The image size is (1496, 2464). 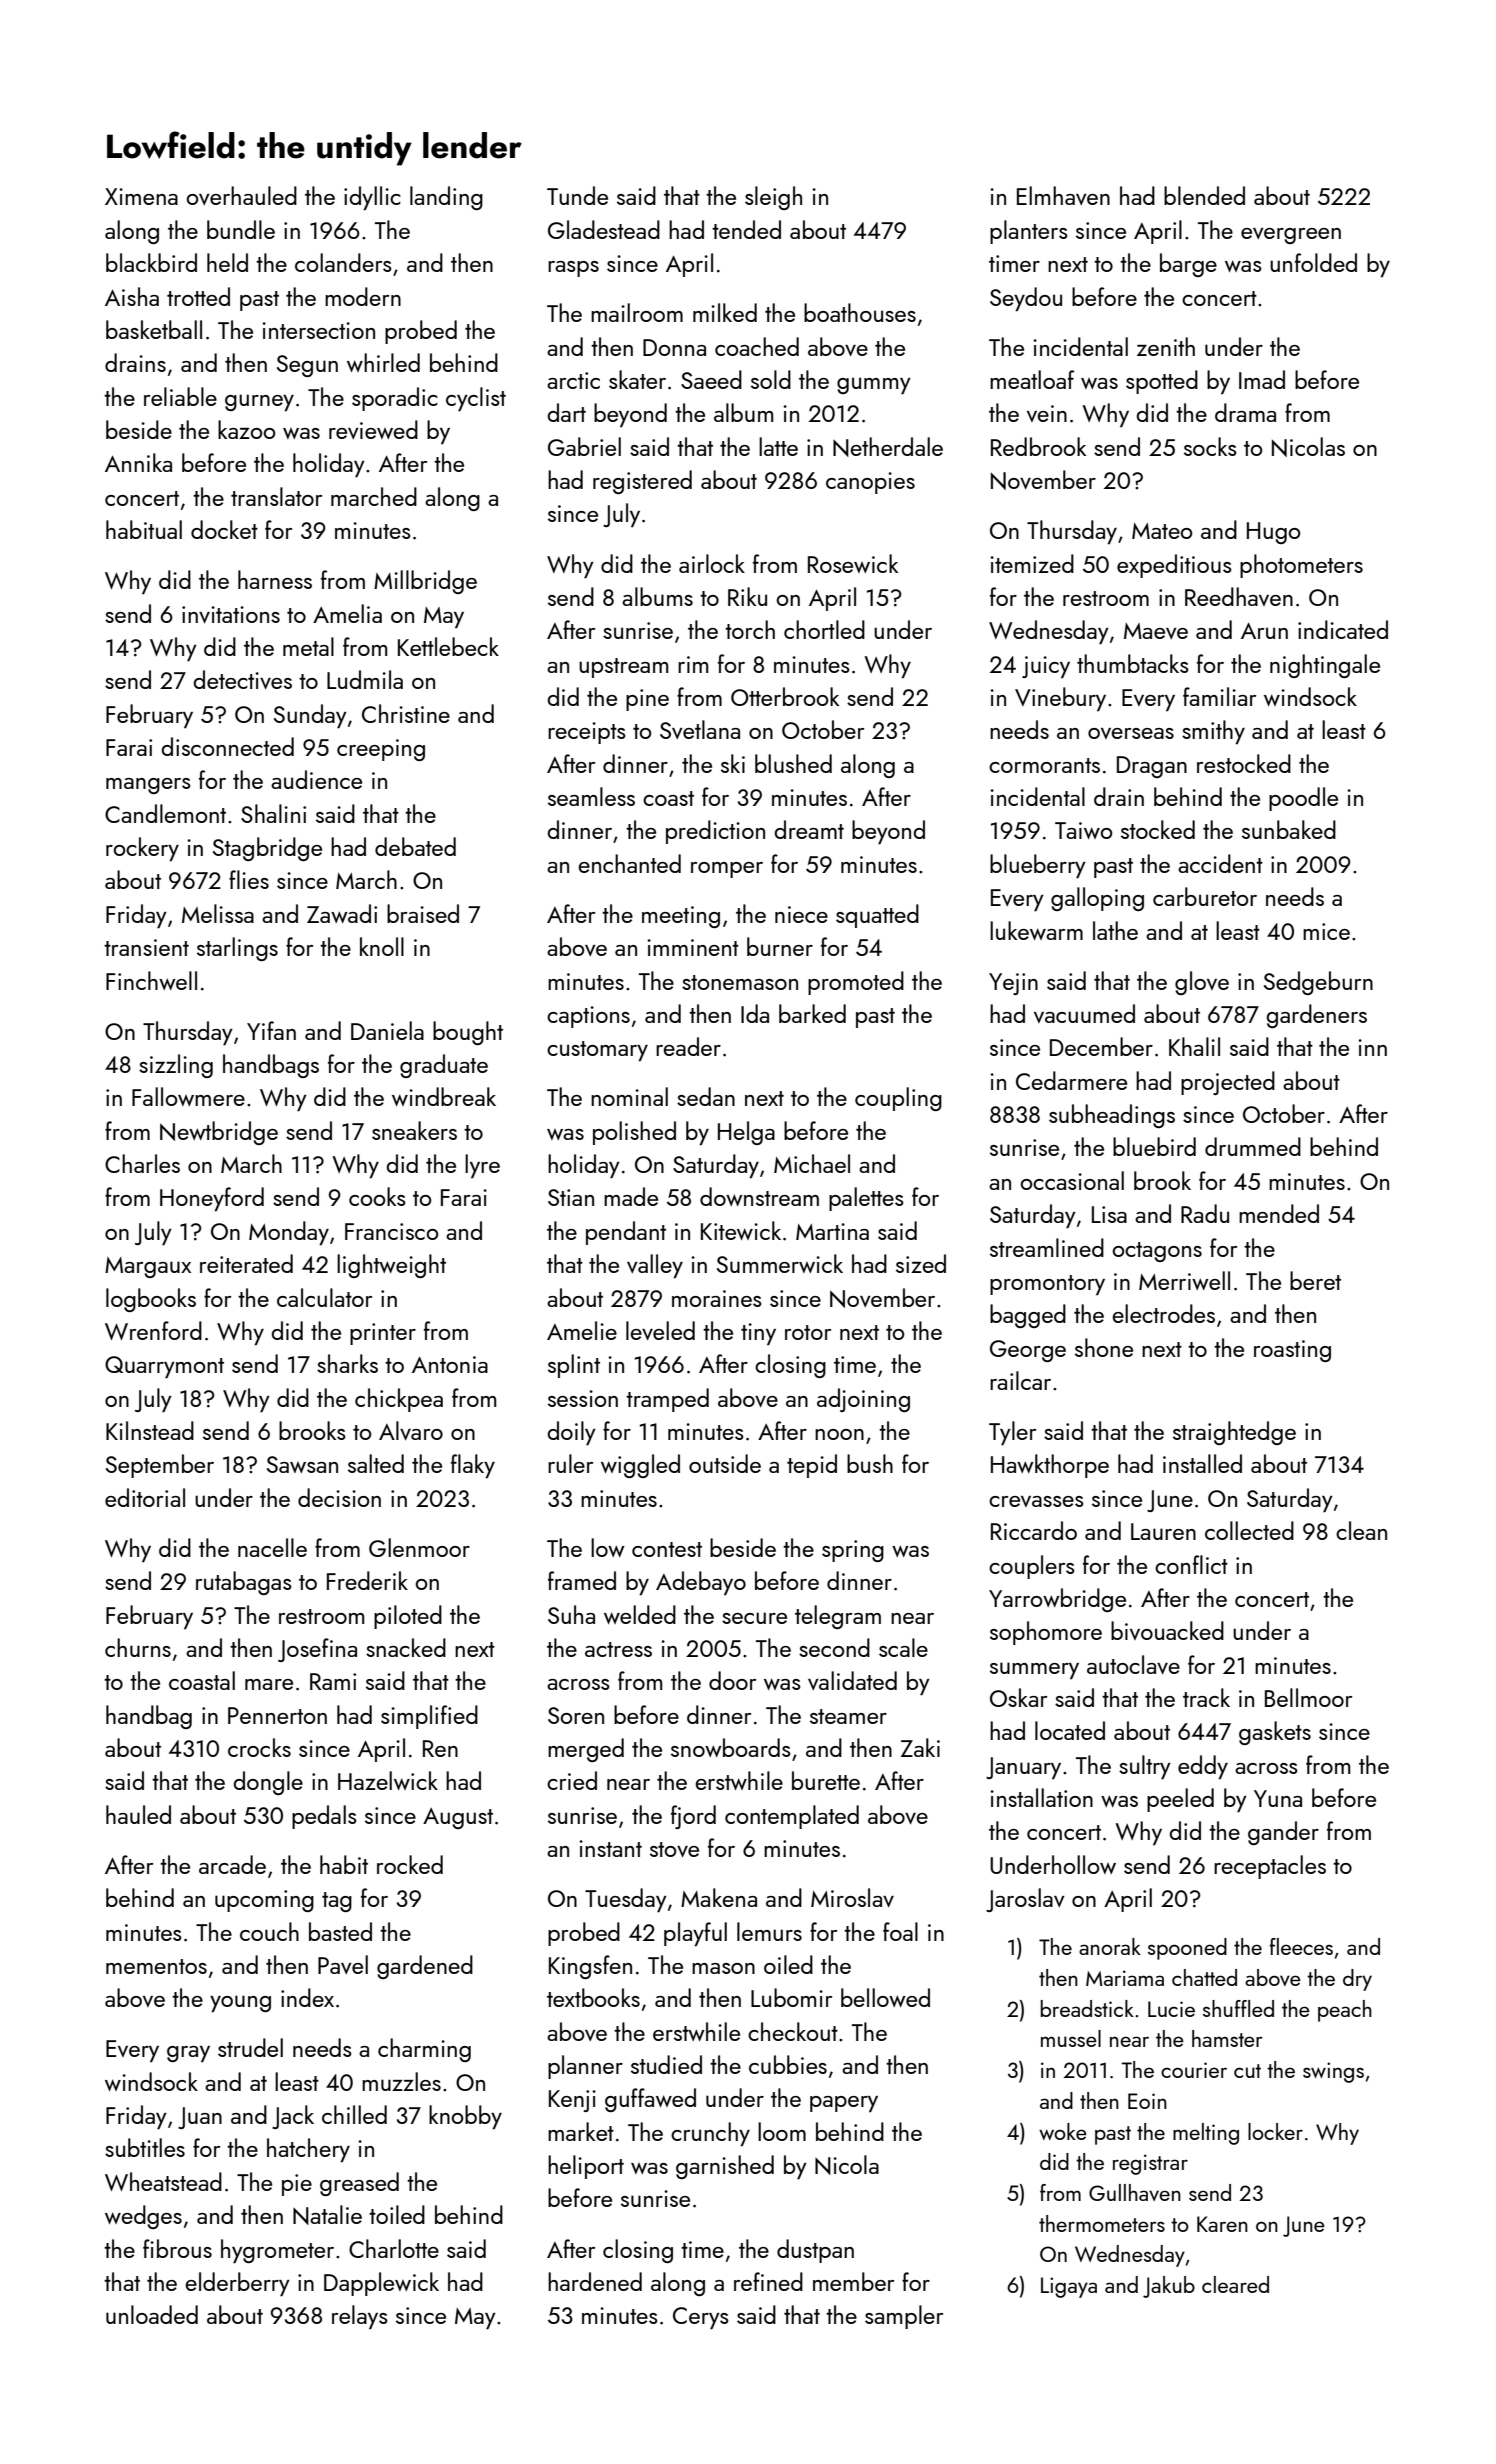 What do you see at coordinates (1235, 2284) in the screenshot?
I see `cleared` at bounding box center [1235, 2284].
